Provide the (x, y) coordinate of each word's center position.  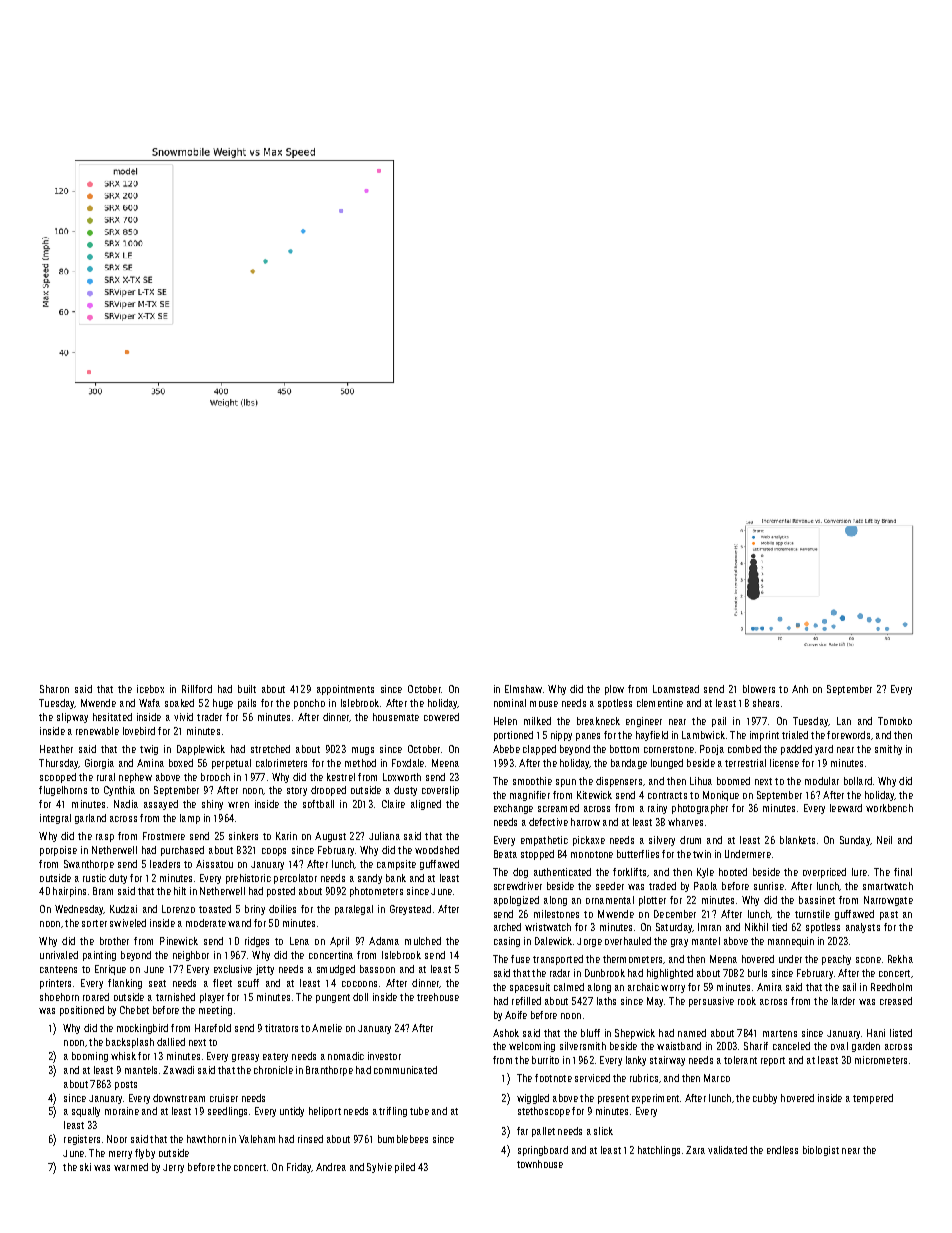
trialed (795, 735)
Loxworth (402, 777)
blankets (797, 840)
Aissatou (214, 864)
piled (405, 1168)
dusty (405, 791)
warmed (131, 1167)
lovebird (139, 731)
